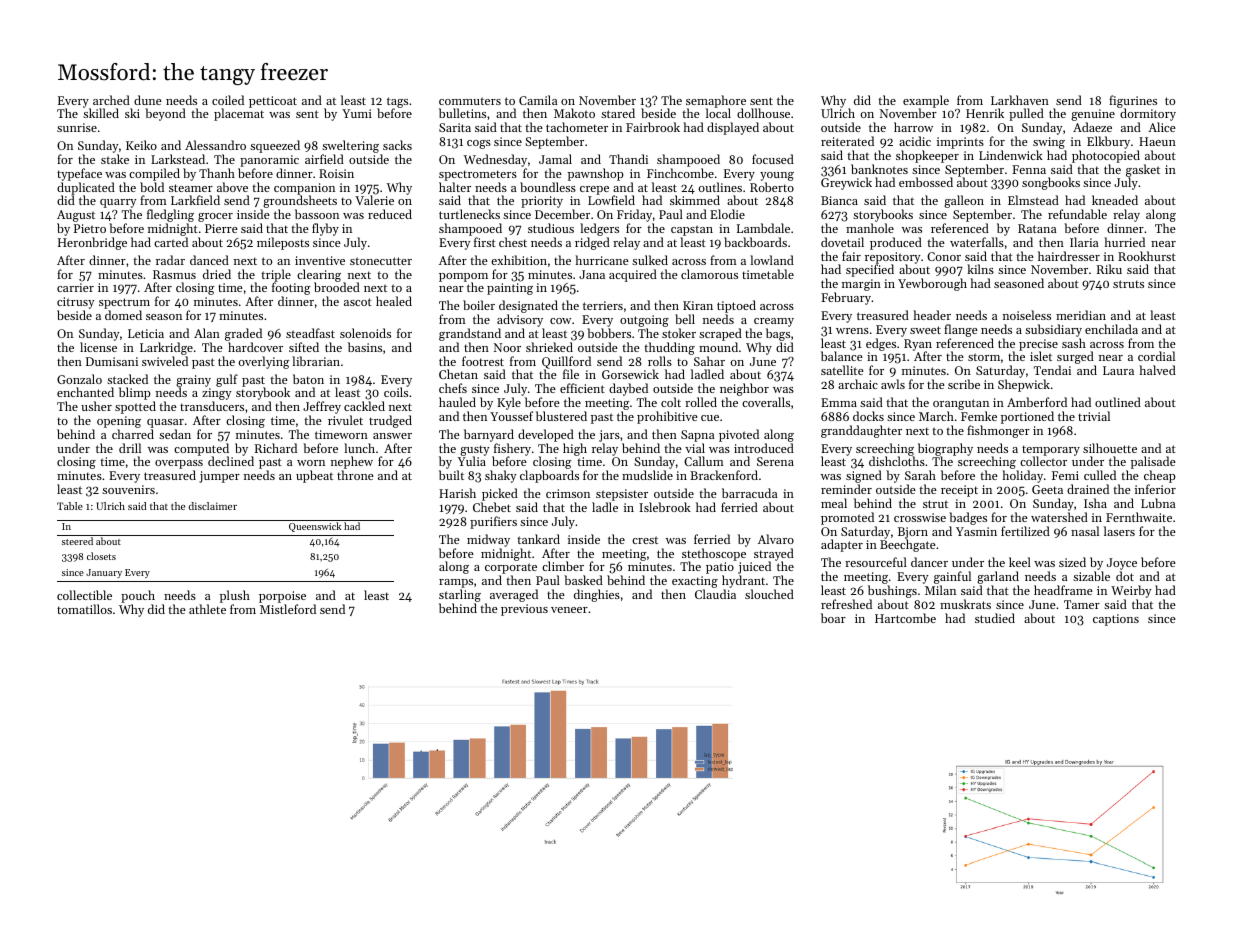 The image size is (1233, 952). Describe the element at coordinates (1119, 531) in the document. I see `lasers` at that location.
